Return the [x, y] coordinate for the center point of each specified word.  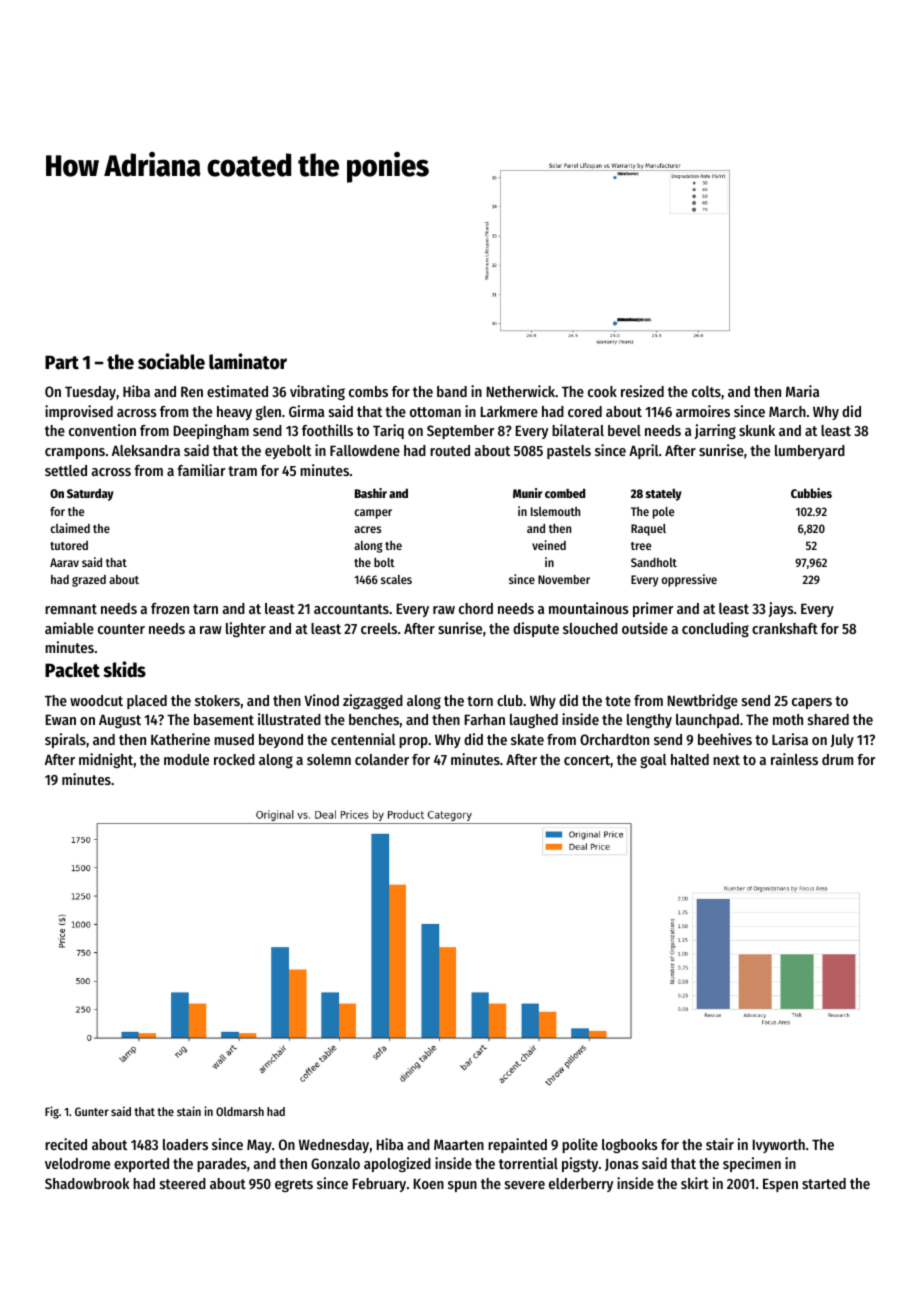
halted [690, 759]
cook [602, 391]
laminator [248, 361]
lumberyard [810, 452]
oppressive [689, 580]
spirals [65, 740]
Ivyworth [779, 1146]
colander [382, 759]
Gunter [92, 1111]
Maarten [459, 1144]
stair [720, 1144]
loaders [185, 1144]
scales [396, 579]
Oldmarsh [240, 1111]
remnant [71, 609]
